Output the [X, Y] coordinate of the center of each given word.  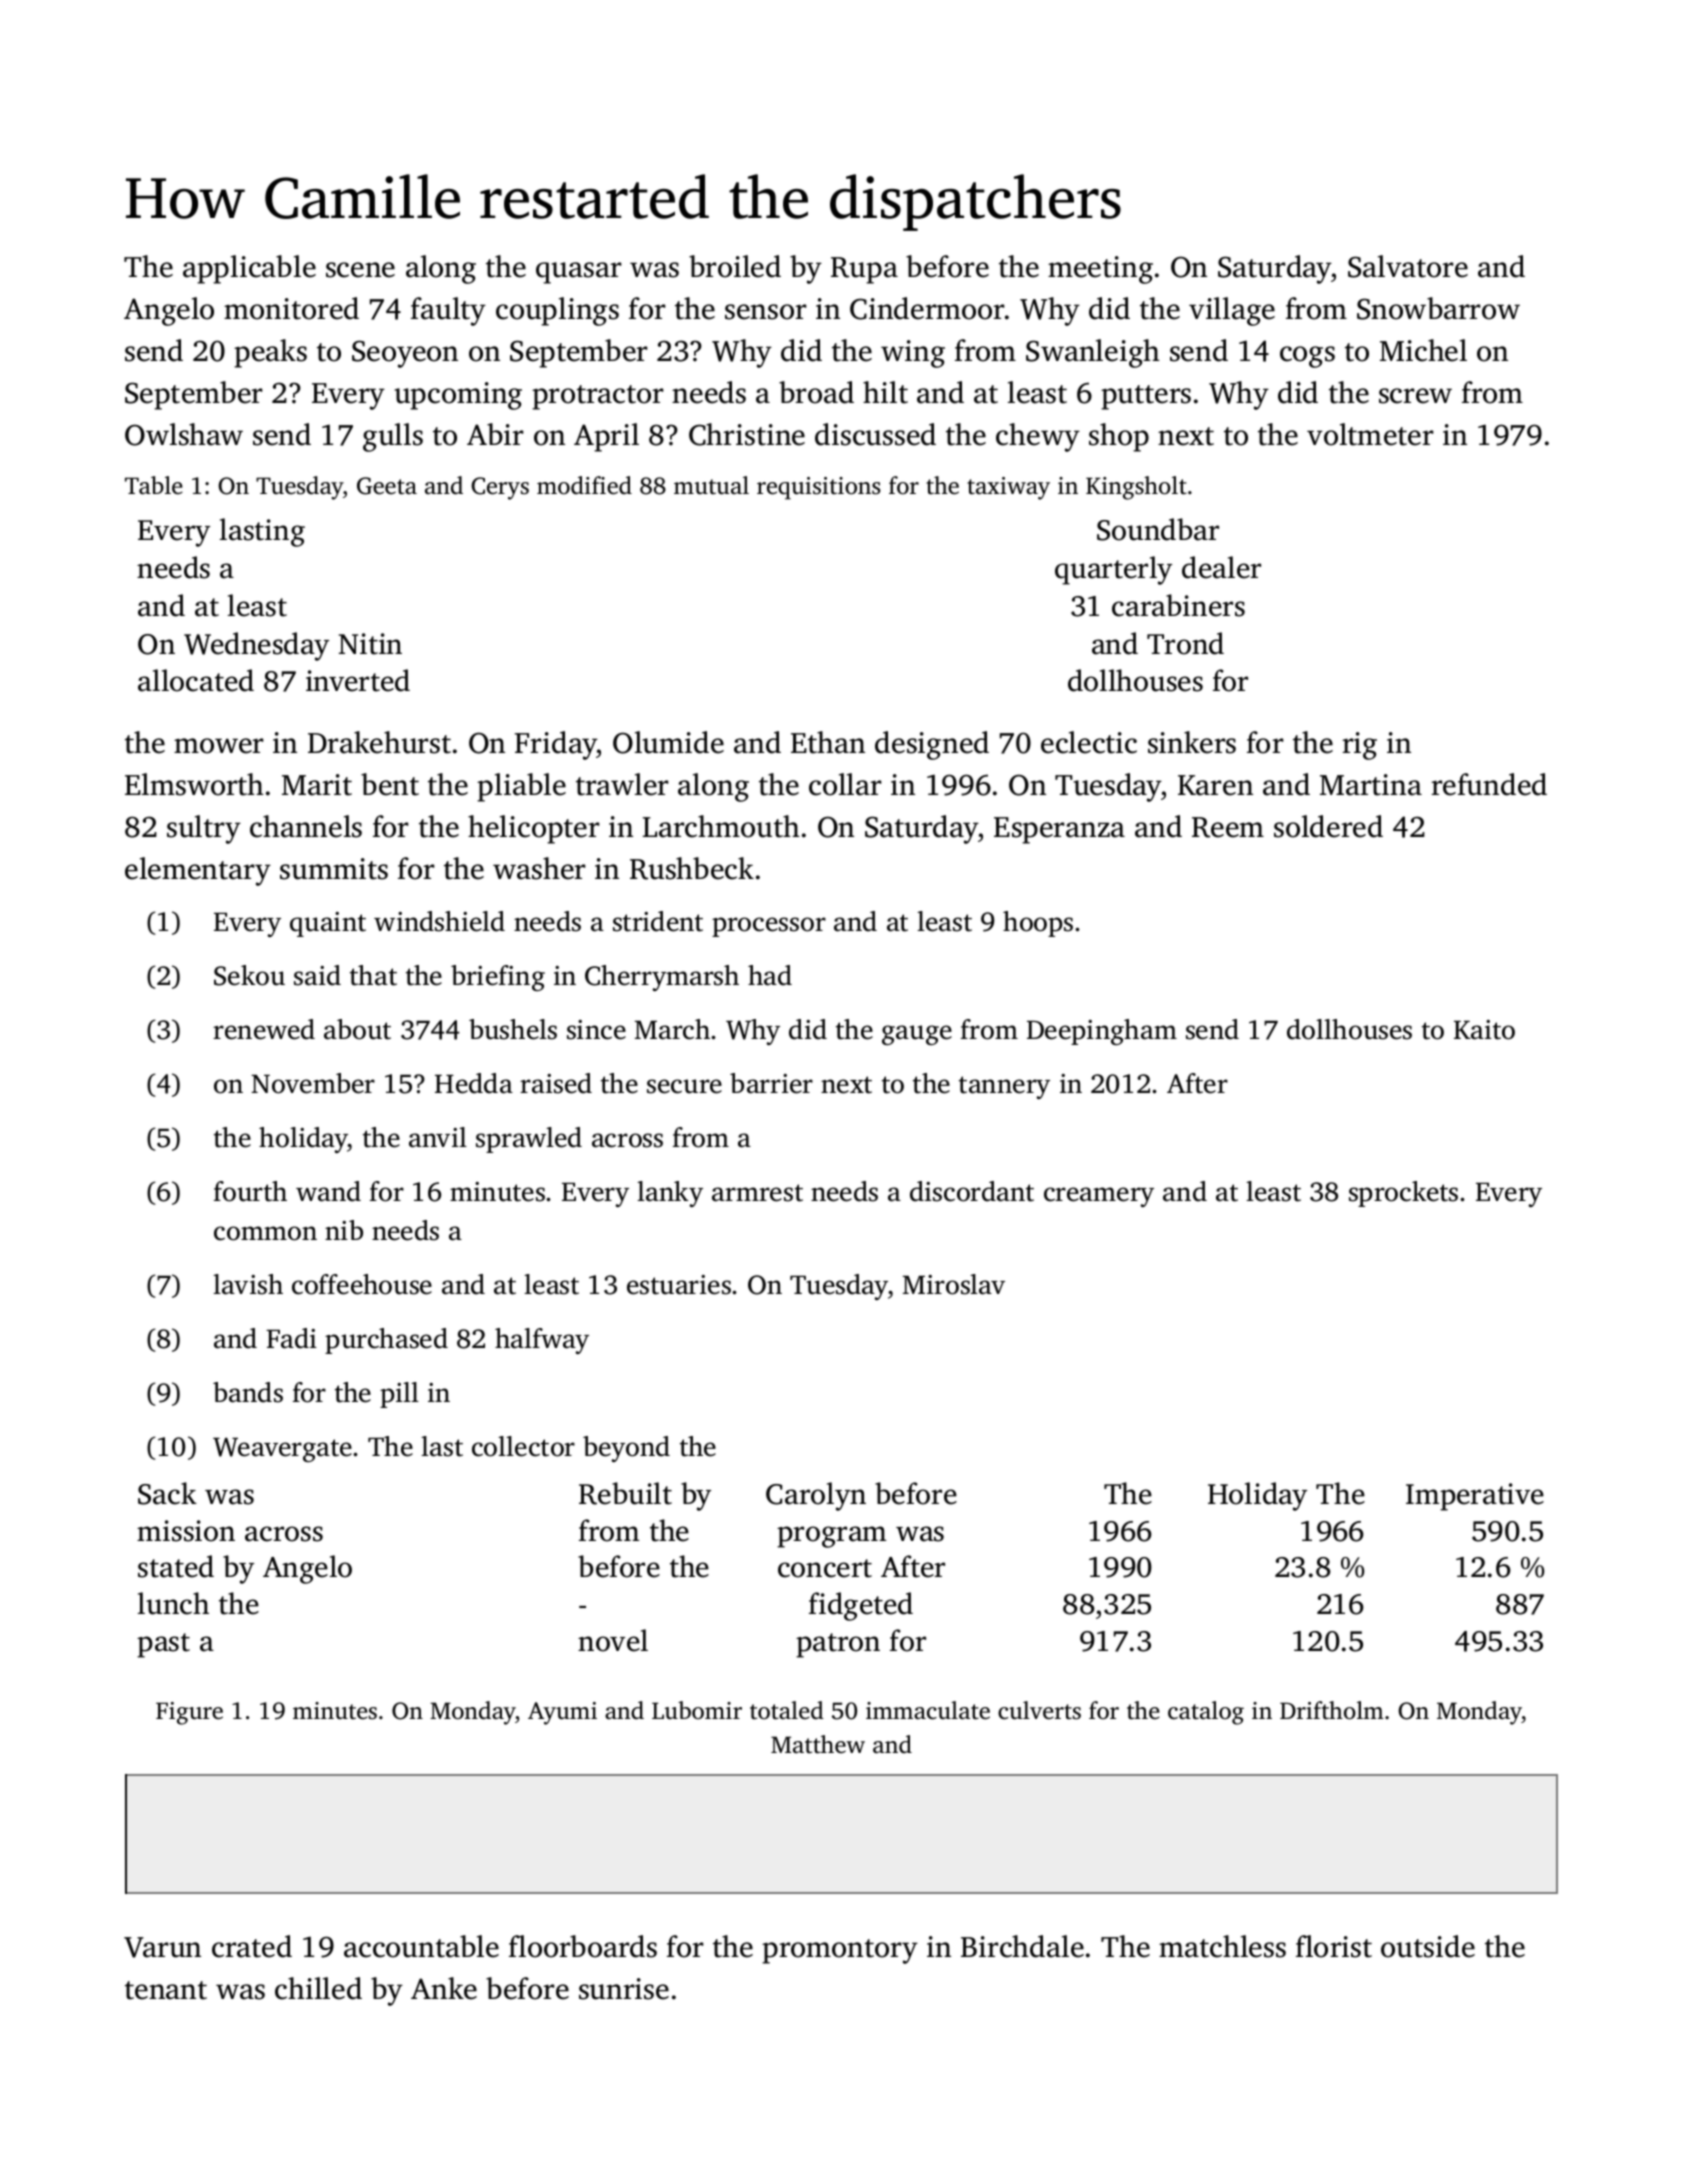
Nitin [370, 644]
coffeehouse [362, 1284]
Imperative [1475, 1497]
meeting [1100, 270]
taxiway [1008, 488]
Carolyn [816, 1496]
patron [838, 1645]
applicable [249, 269]
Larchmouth [721, 826]
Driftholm [1332, 1710]
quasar [579, 273]
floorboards [583, 1946]
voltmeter [1370, 434]
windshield [439, 921]
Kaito [1484, 1030]
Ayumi [562, 1713]
